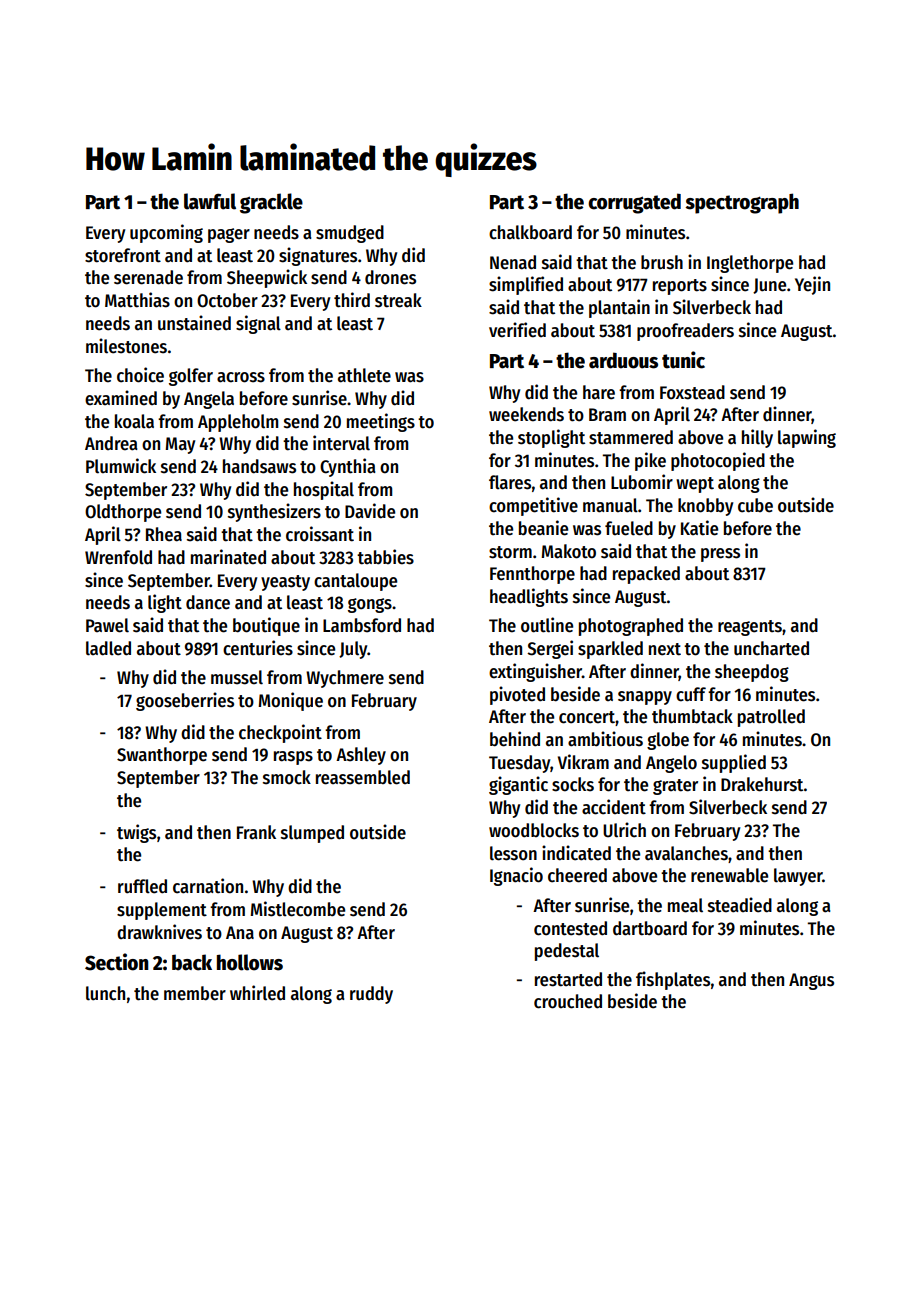 The height and width of the screenshot is (1311, 924). Describe the element at coordinates (811, 981) in the screenshot. I see `Angus` at that location.
